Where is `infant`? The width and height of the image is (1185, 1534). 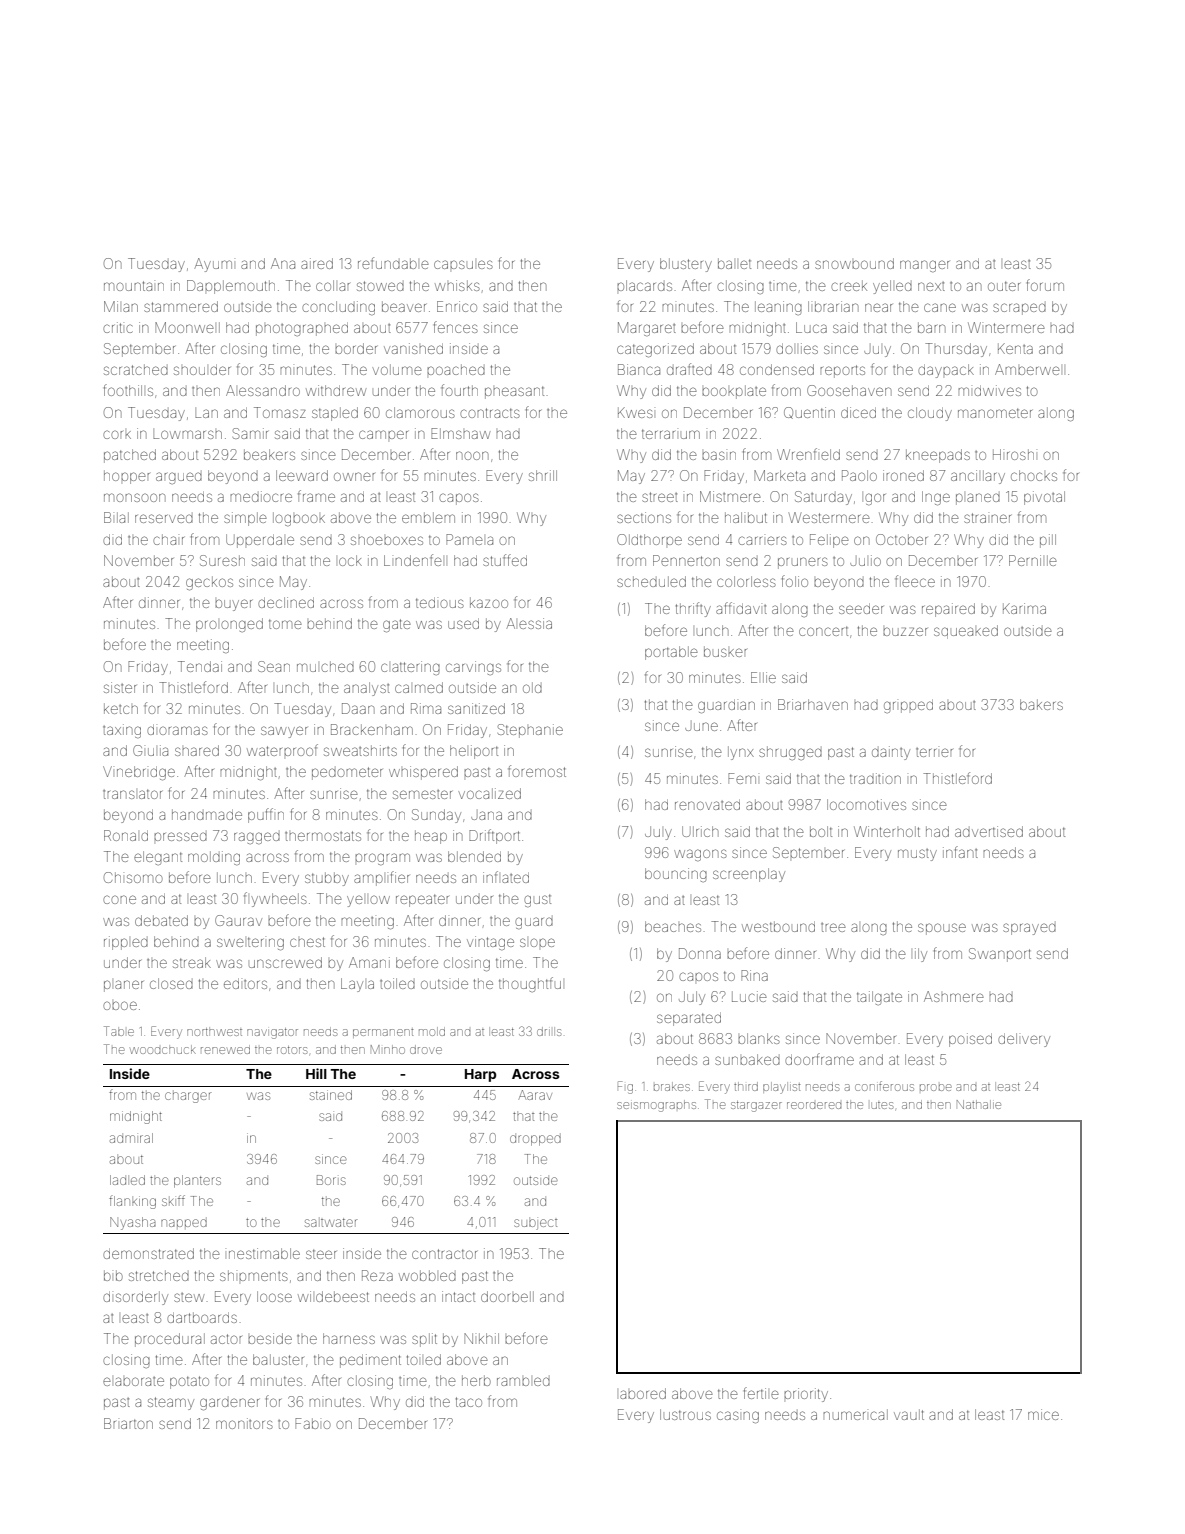
infant is located at coordinates (960, 852).
